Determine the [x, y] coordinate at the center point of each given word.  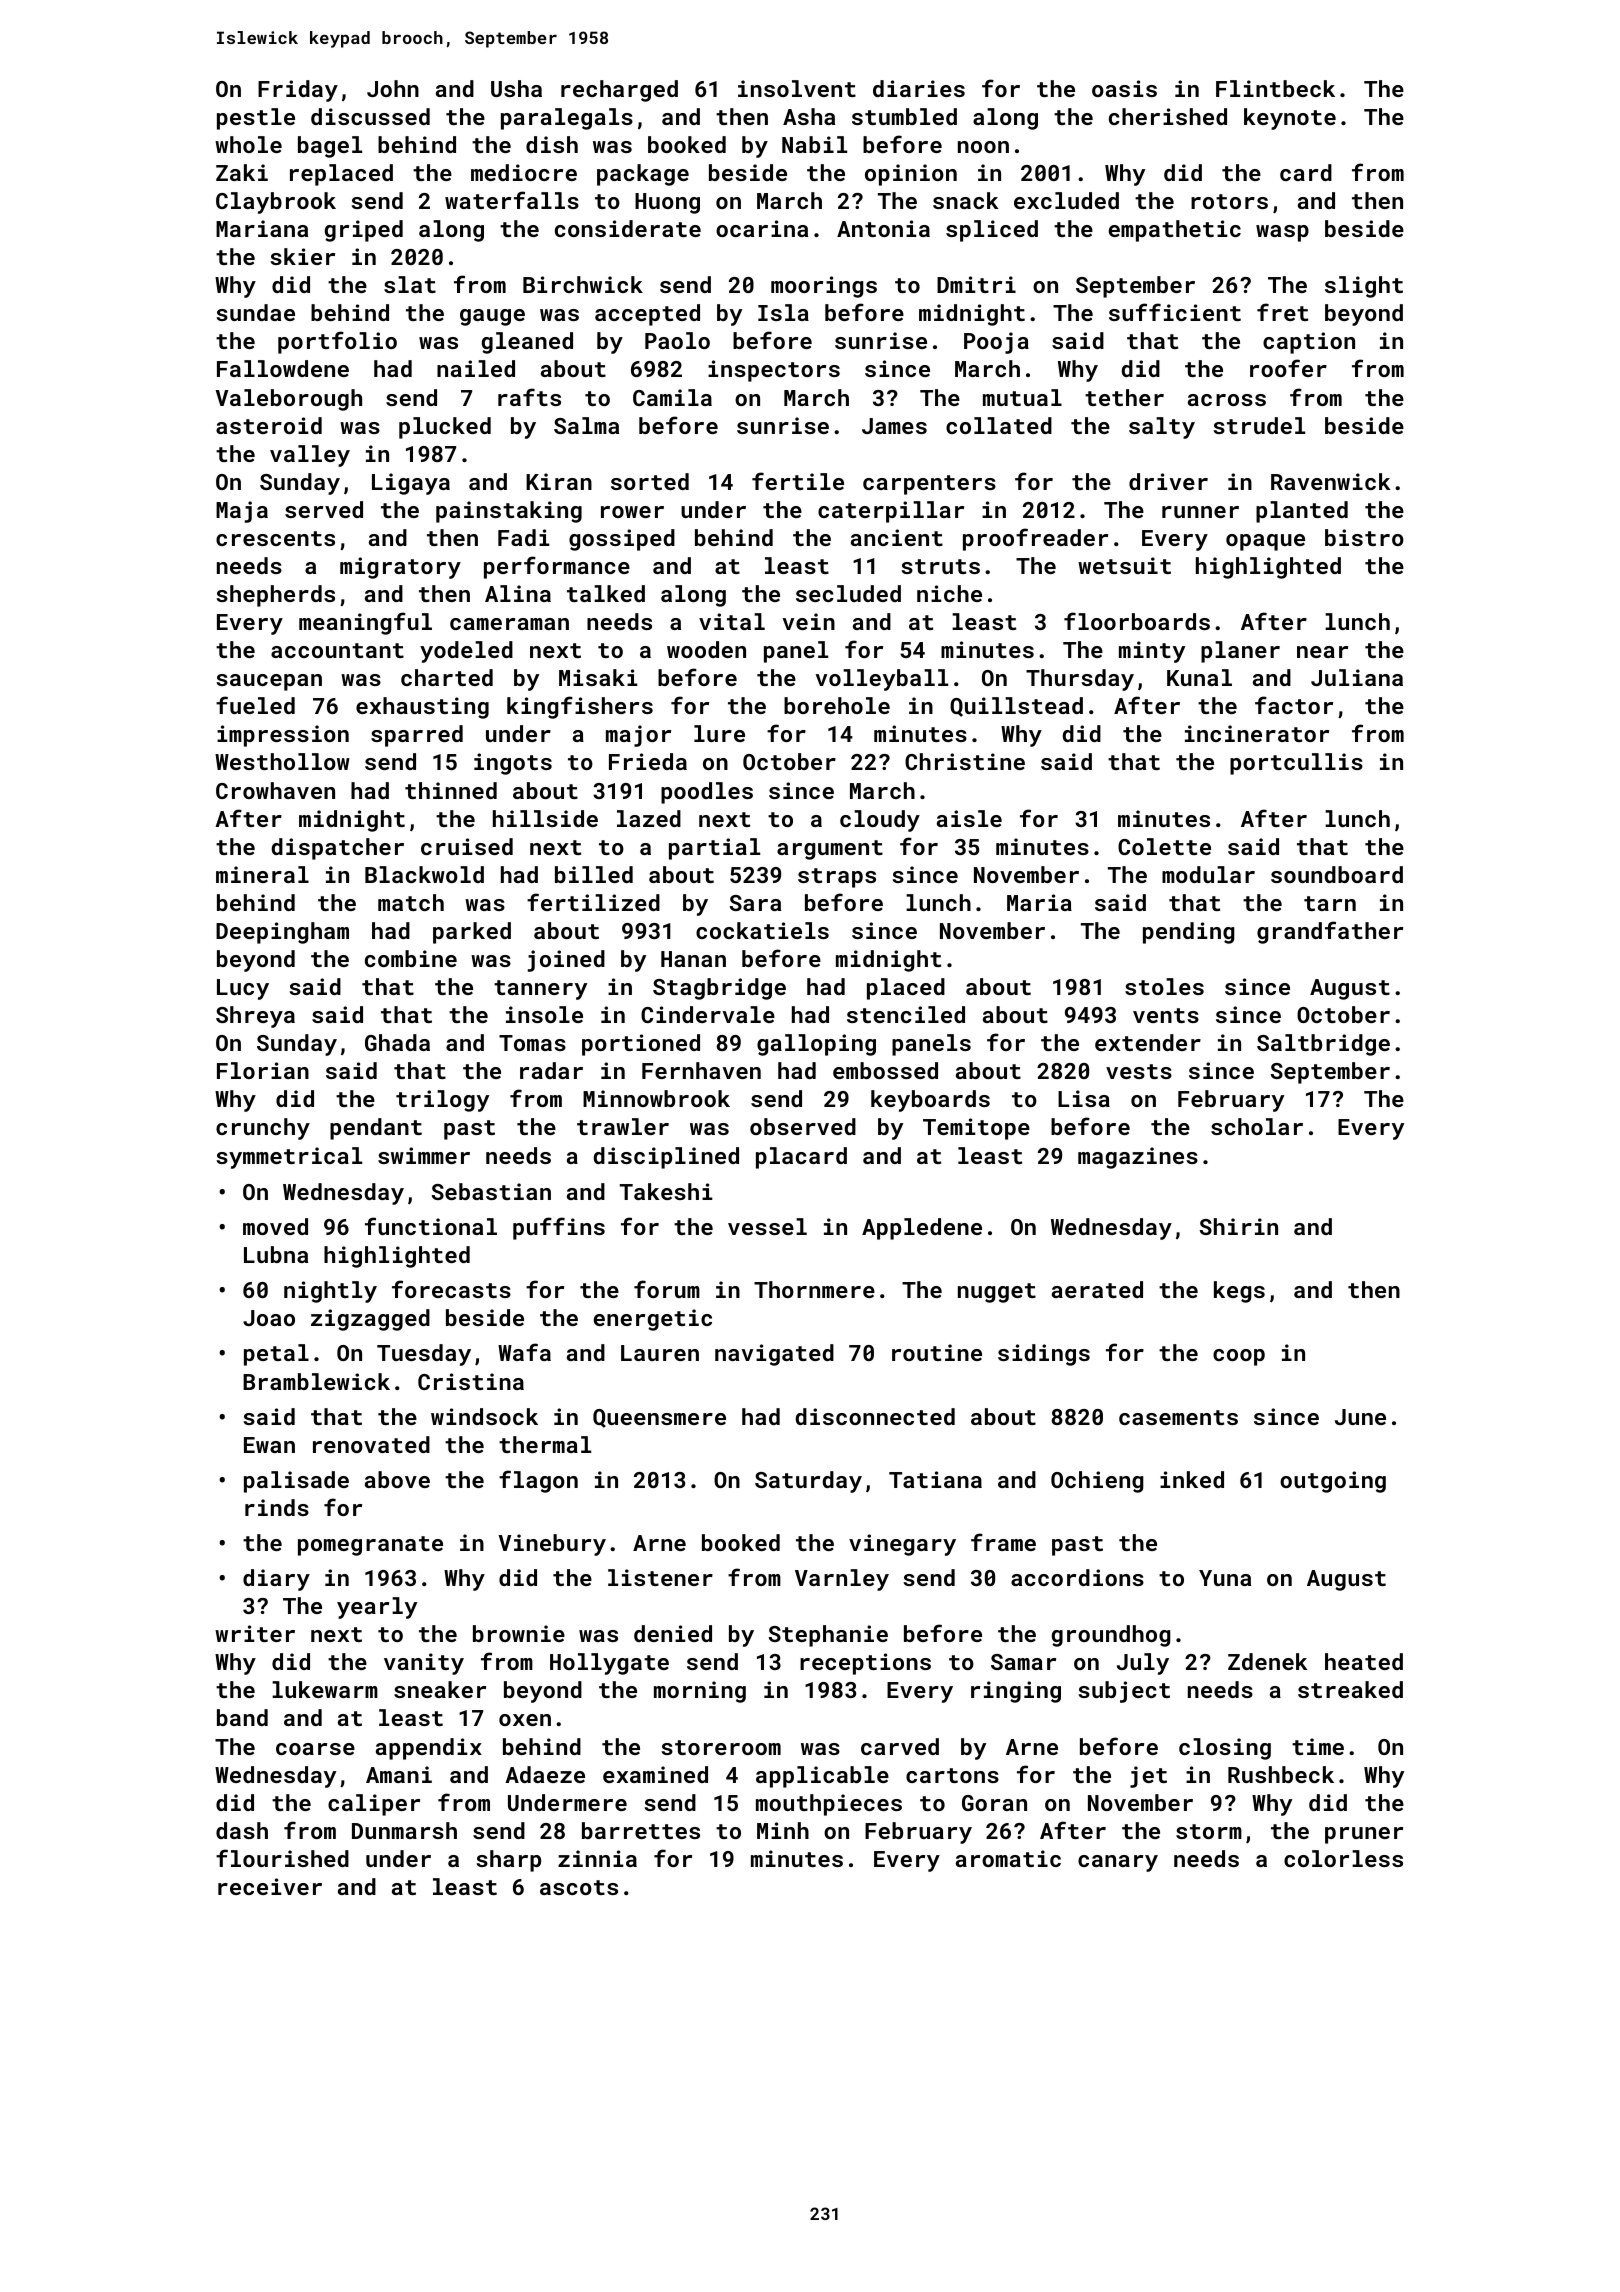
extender [1148, 1042]
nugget [997, 1293]
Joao [269, 1318]
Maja [242, 512]
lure [719, 733]
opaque [1265, 542]
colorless [1343, 1858]
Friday [298, 91]
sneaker [440, 1689]
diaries [919, 88]
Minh [783, 1830]
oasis [1124, 88]
